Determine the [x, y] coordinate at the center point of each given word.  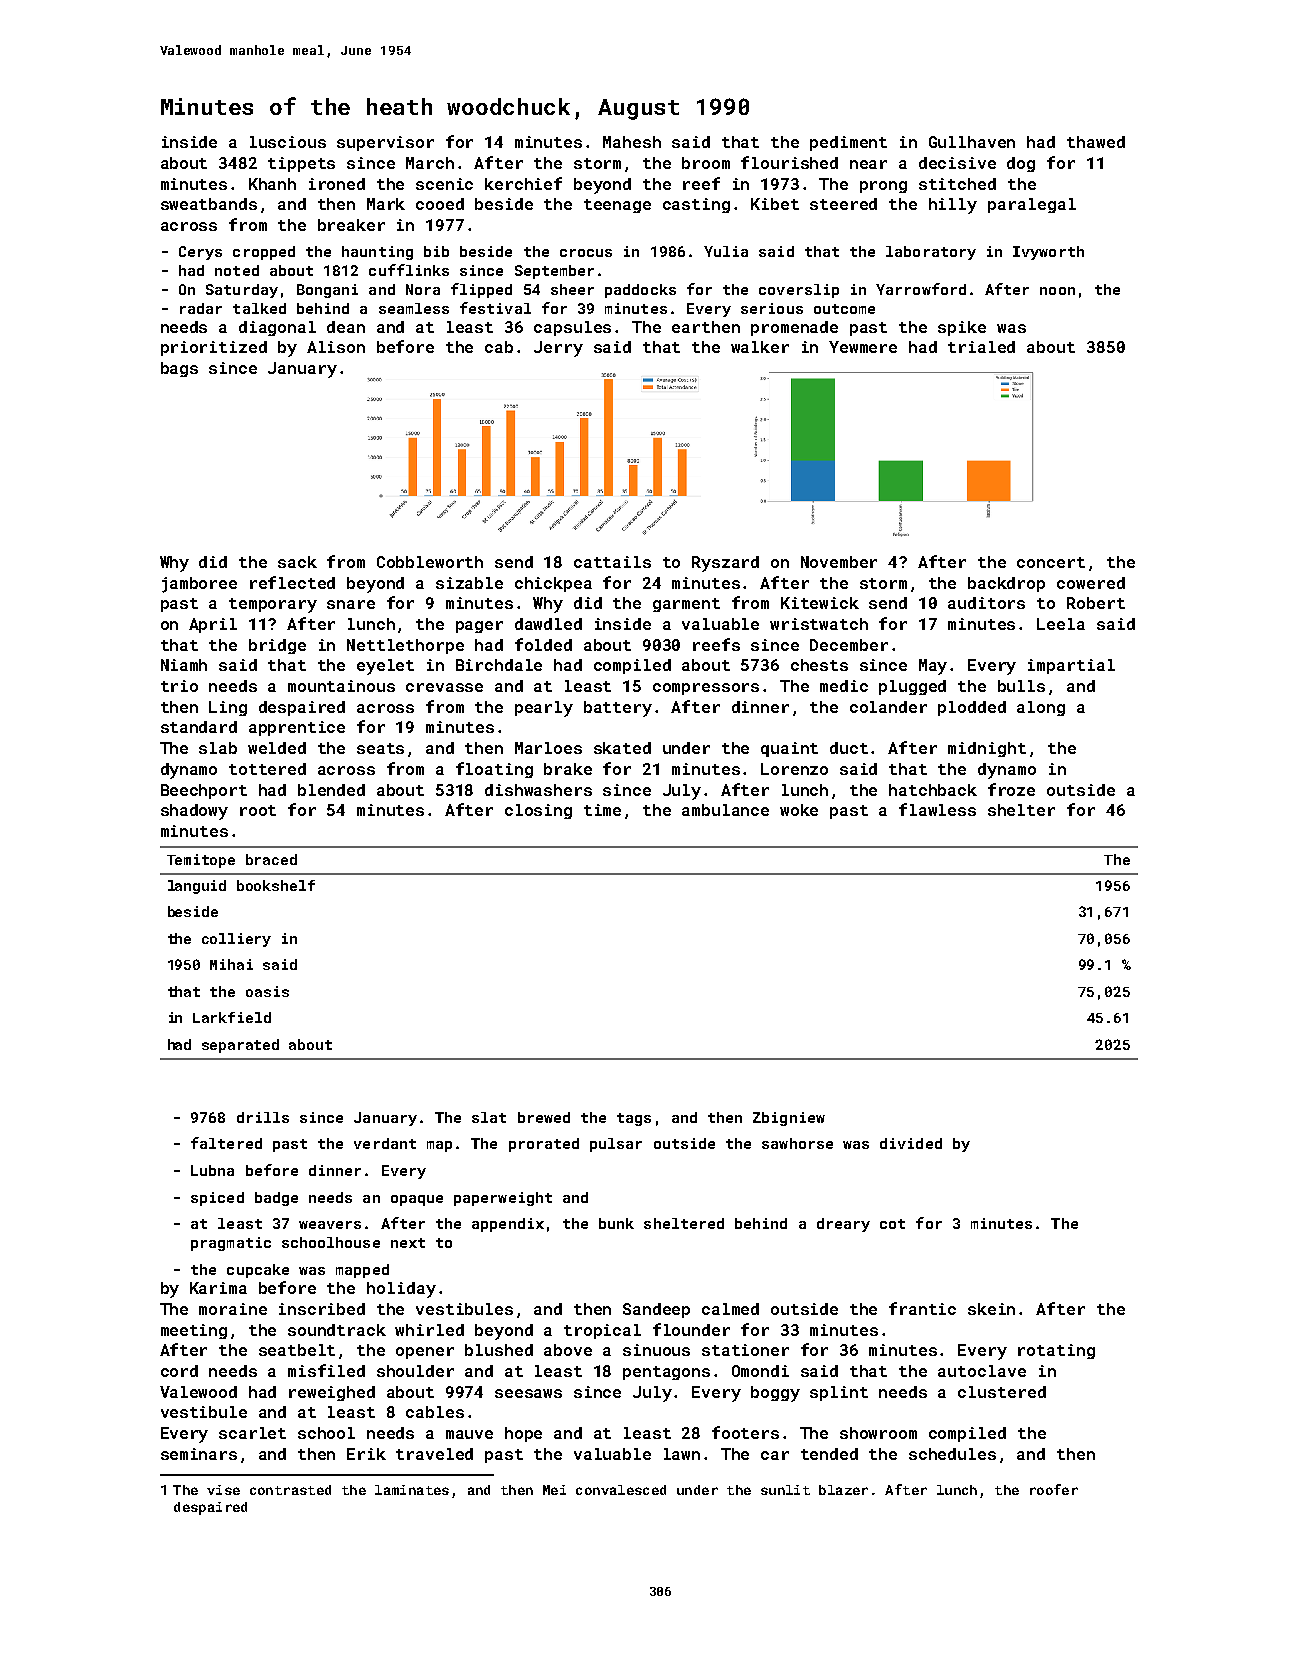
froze [1011, 789]
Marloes [548, 748]
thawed [1096, 142]
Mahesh [632, 142]
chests [819, 665]
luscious [288, 142]
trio [179, 686]
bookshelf [276, 885]
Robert [1096, 603]
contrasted [290, 1490]
